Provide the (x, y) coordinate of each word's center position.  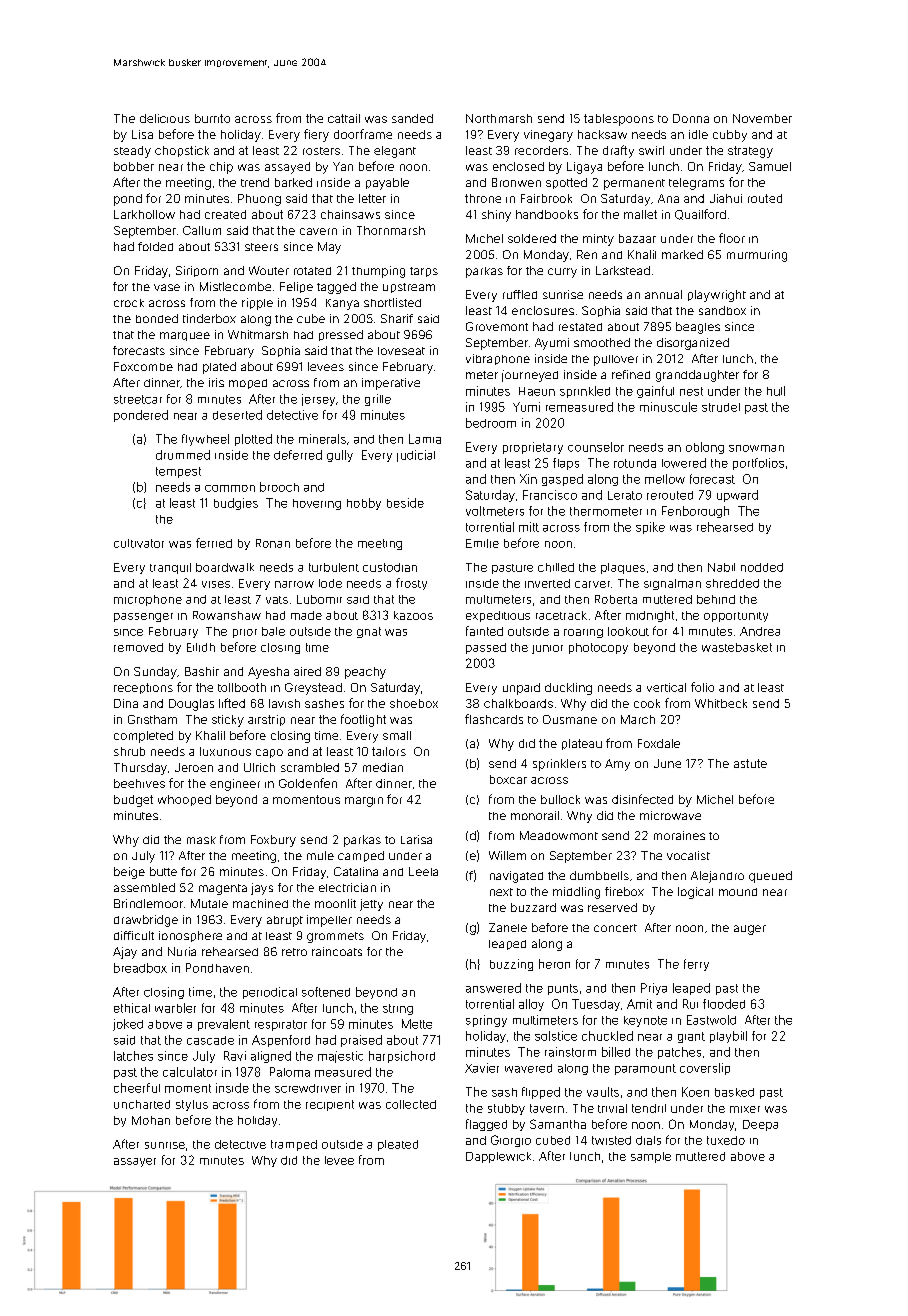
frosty (411, 584)
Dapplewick (498, 1157)
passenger (143, 617)
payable (387, 184)
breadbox (140, 968)
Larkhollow (144, 214)
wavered (528, 1068)
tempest (178, 472)
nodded (762, 567)
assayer (135, 1162)
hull (776, 391)
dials (648, 1140)
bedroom (491, 423)
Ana (668, 198)
